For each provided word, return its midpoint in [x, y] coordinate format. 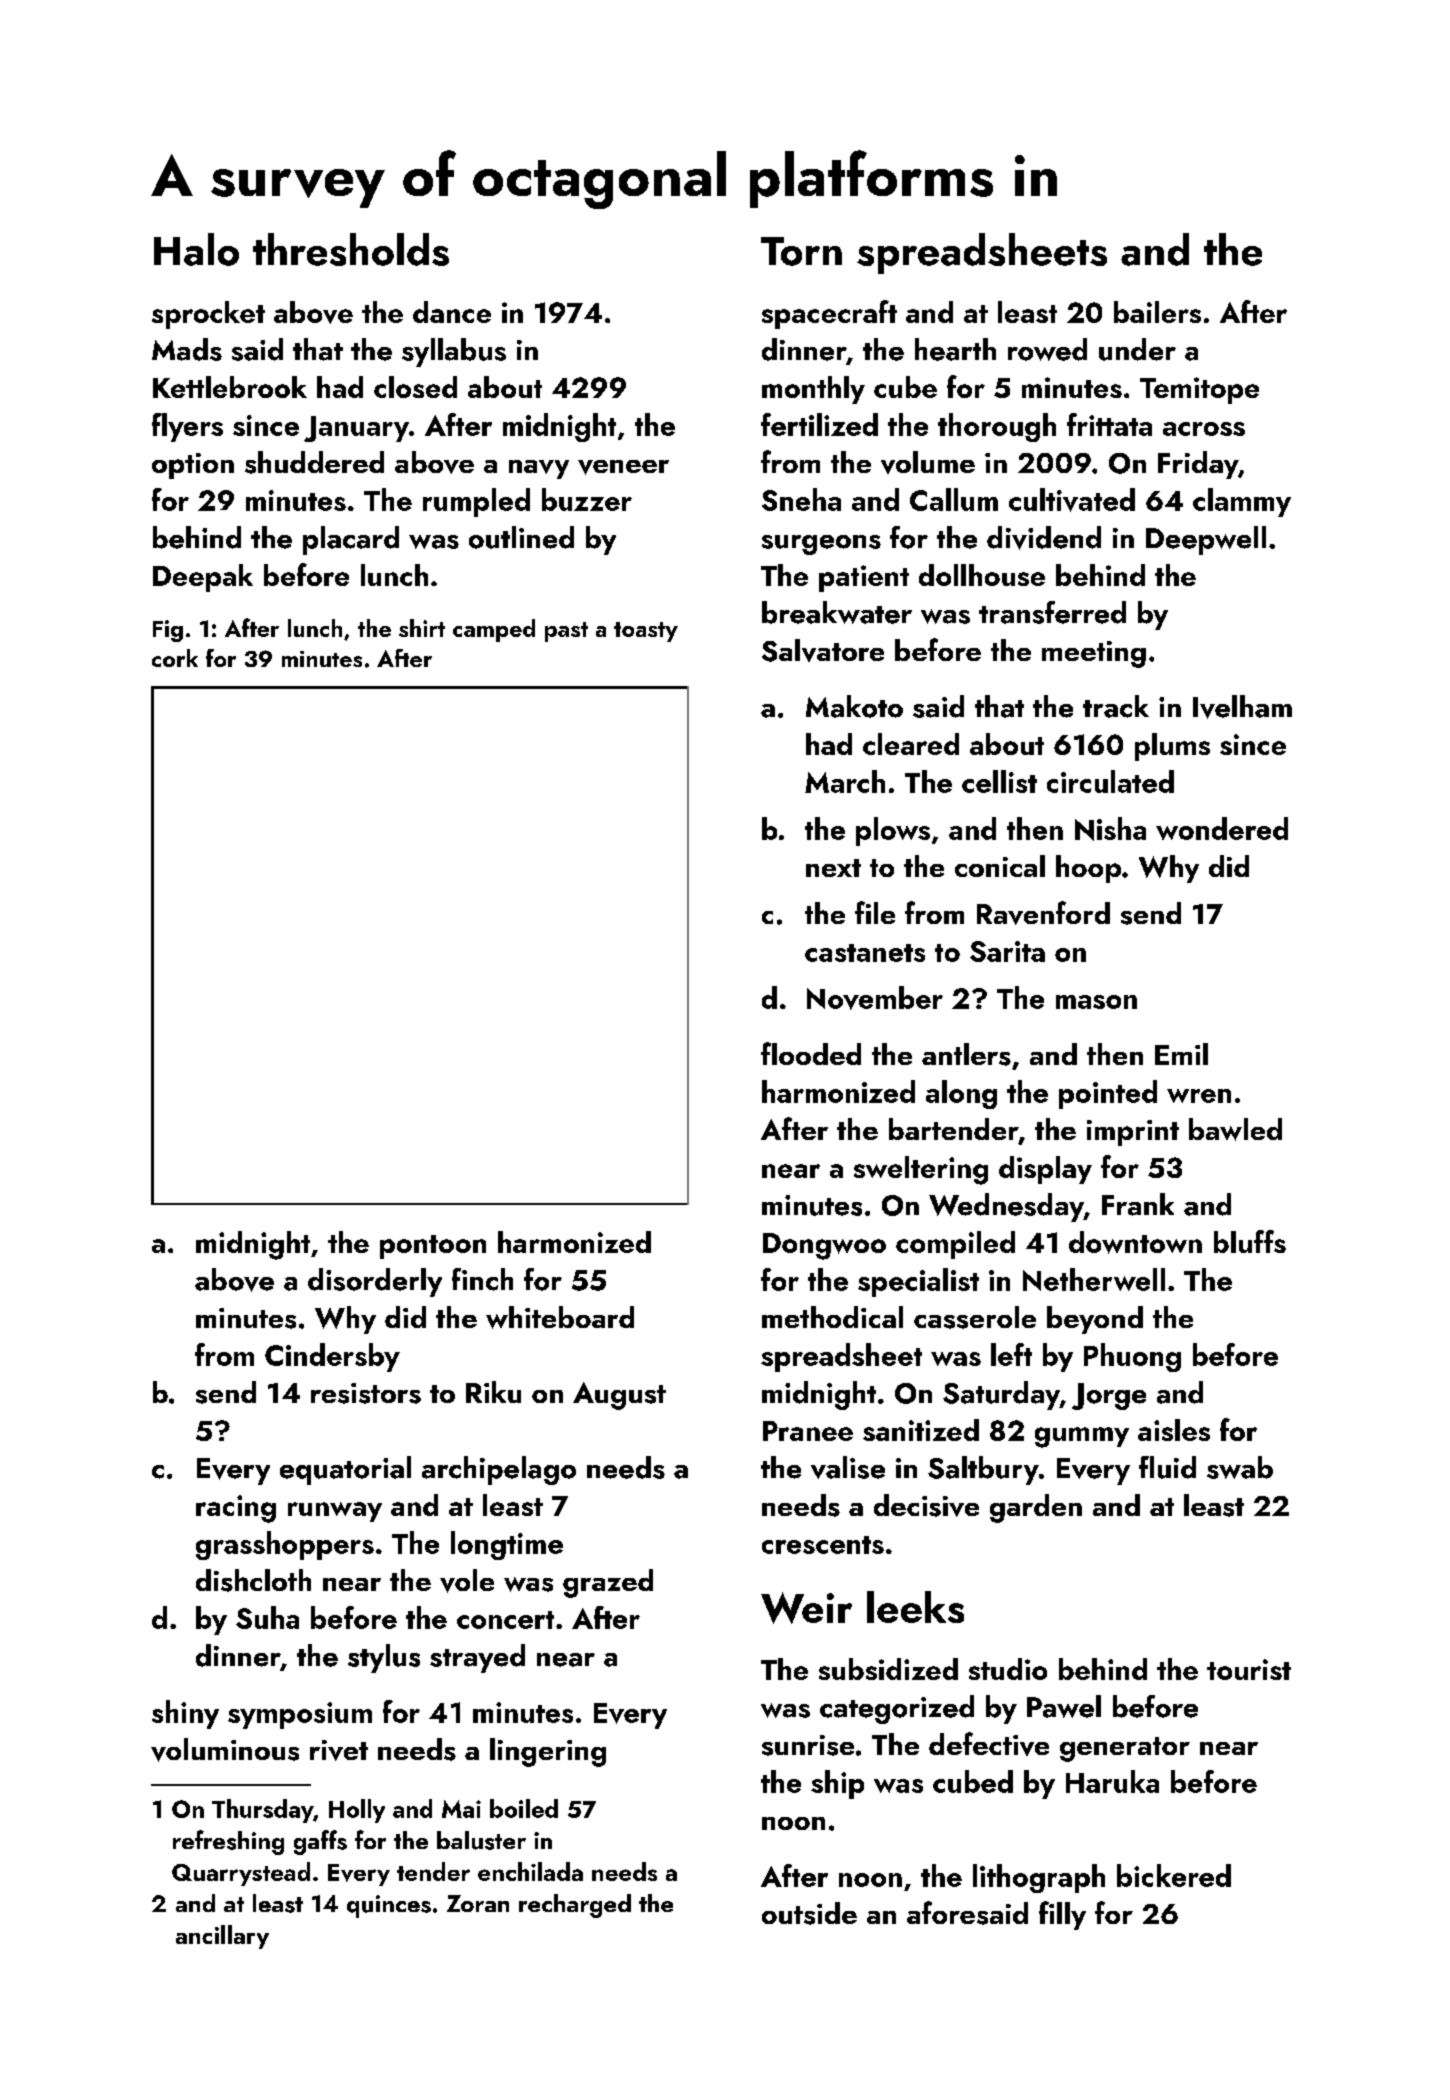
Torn [801, 251]
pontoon [433, 1247]
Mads [187, 349]
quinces [389, 1906]
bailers [1157, 312]
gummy [1082, 1437]
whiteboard [560, 1317]
